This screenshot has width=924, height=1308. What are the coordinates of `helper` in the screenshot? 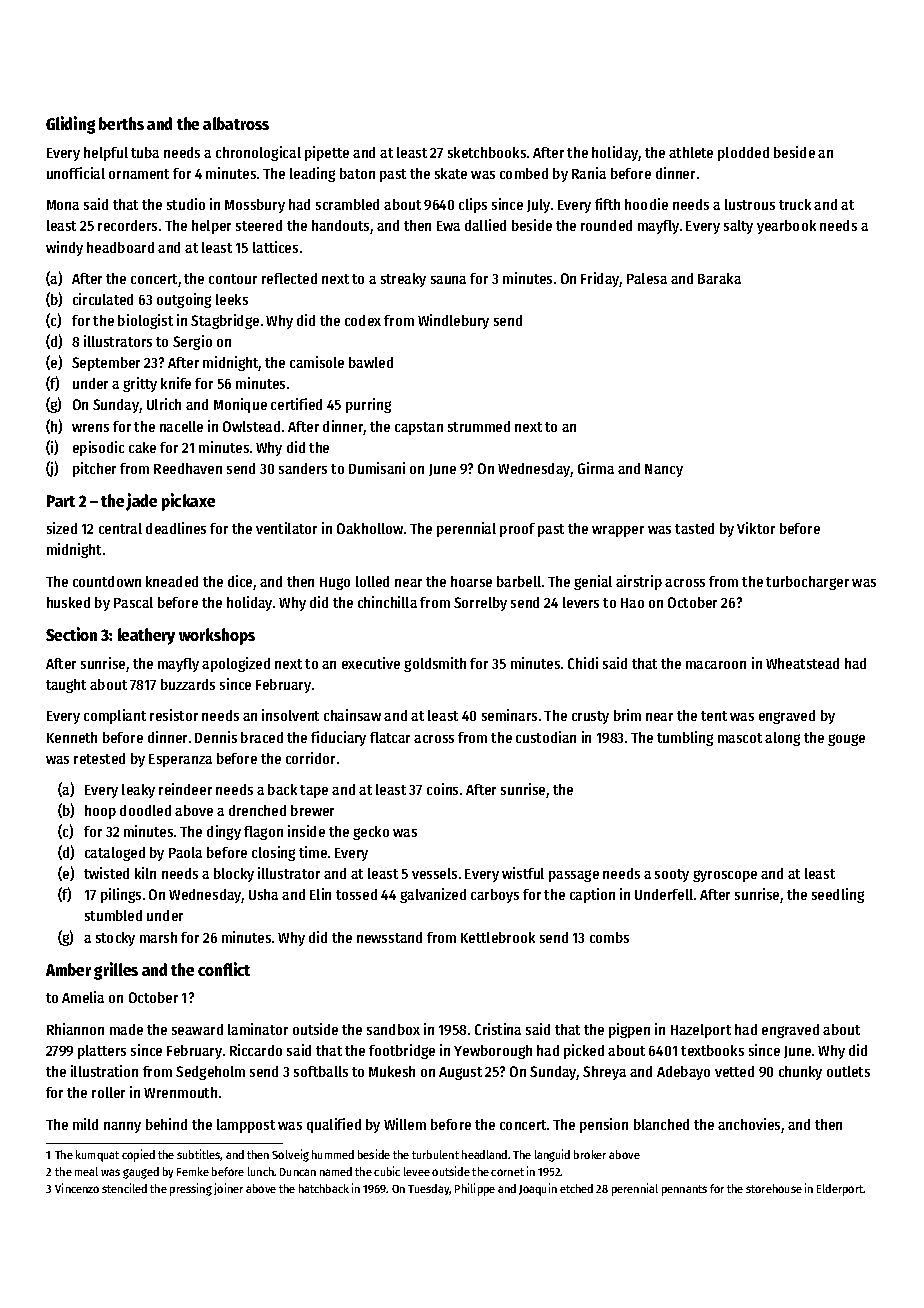 It's located at (211, 227).
